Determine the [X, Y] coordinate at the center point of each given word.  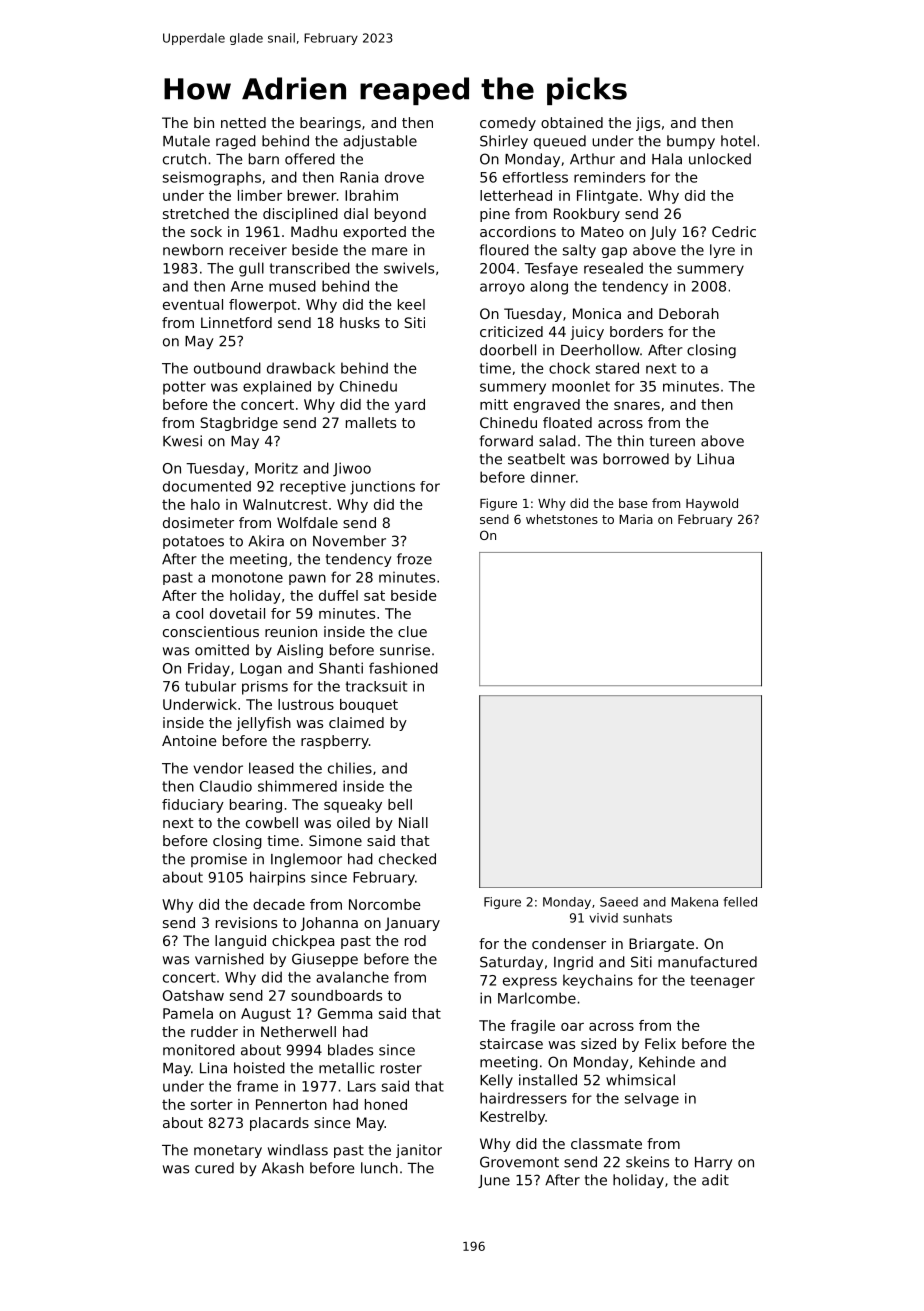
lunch [379, 1168]
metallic [346, 1068]
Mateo [602, 231]
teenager [722, 981]
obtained [572, 122]
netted [243, 122]
